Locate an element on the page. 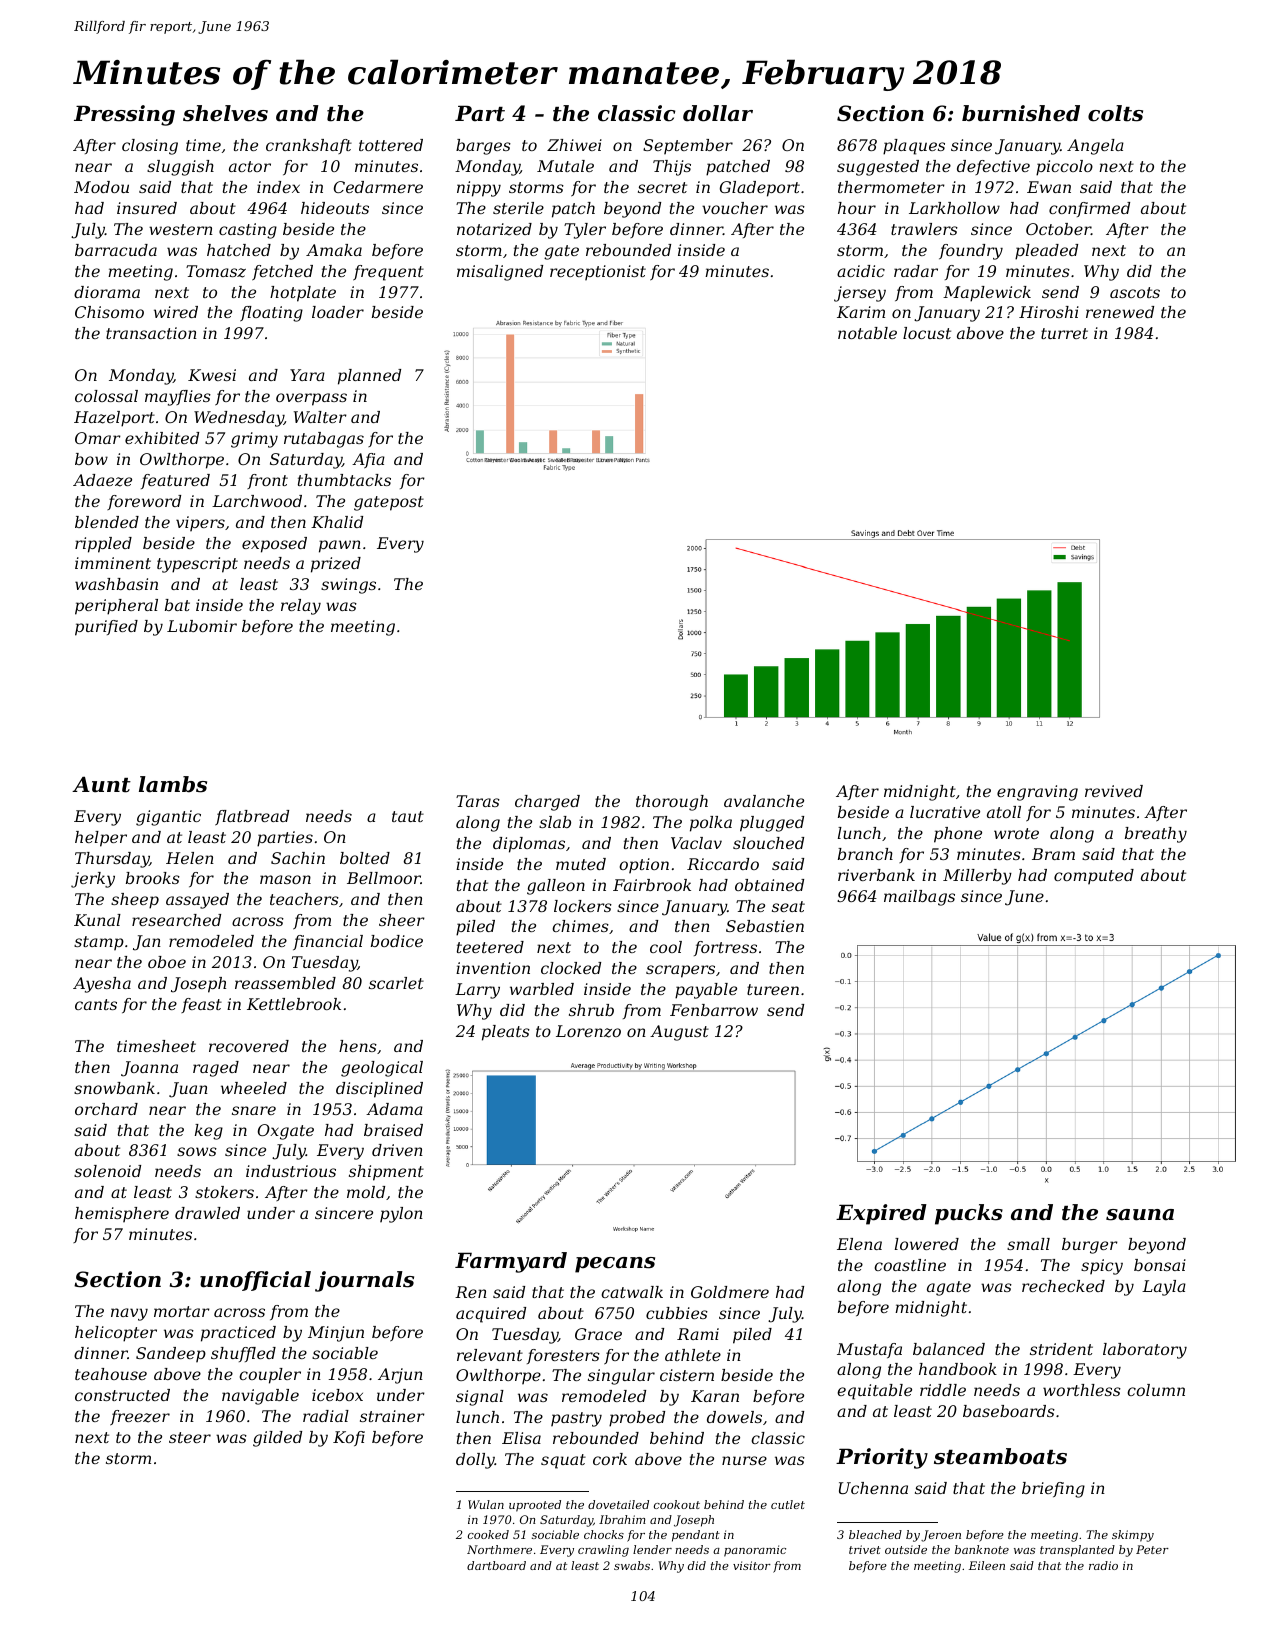  oboe is located at coordinates (167, 962).
